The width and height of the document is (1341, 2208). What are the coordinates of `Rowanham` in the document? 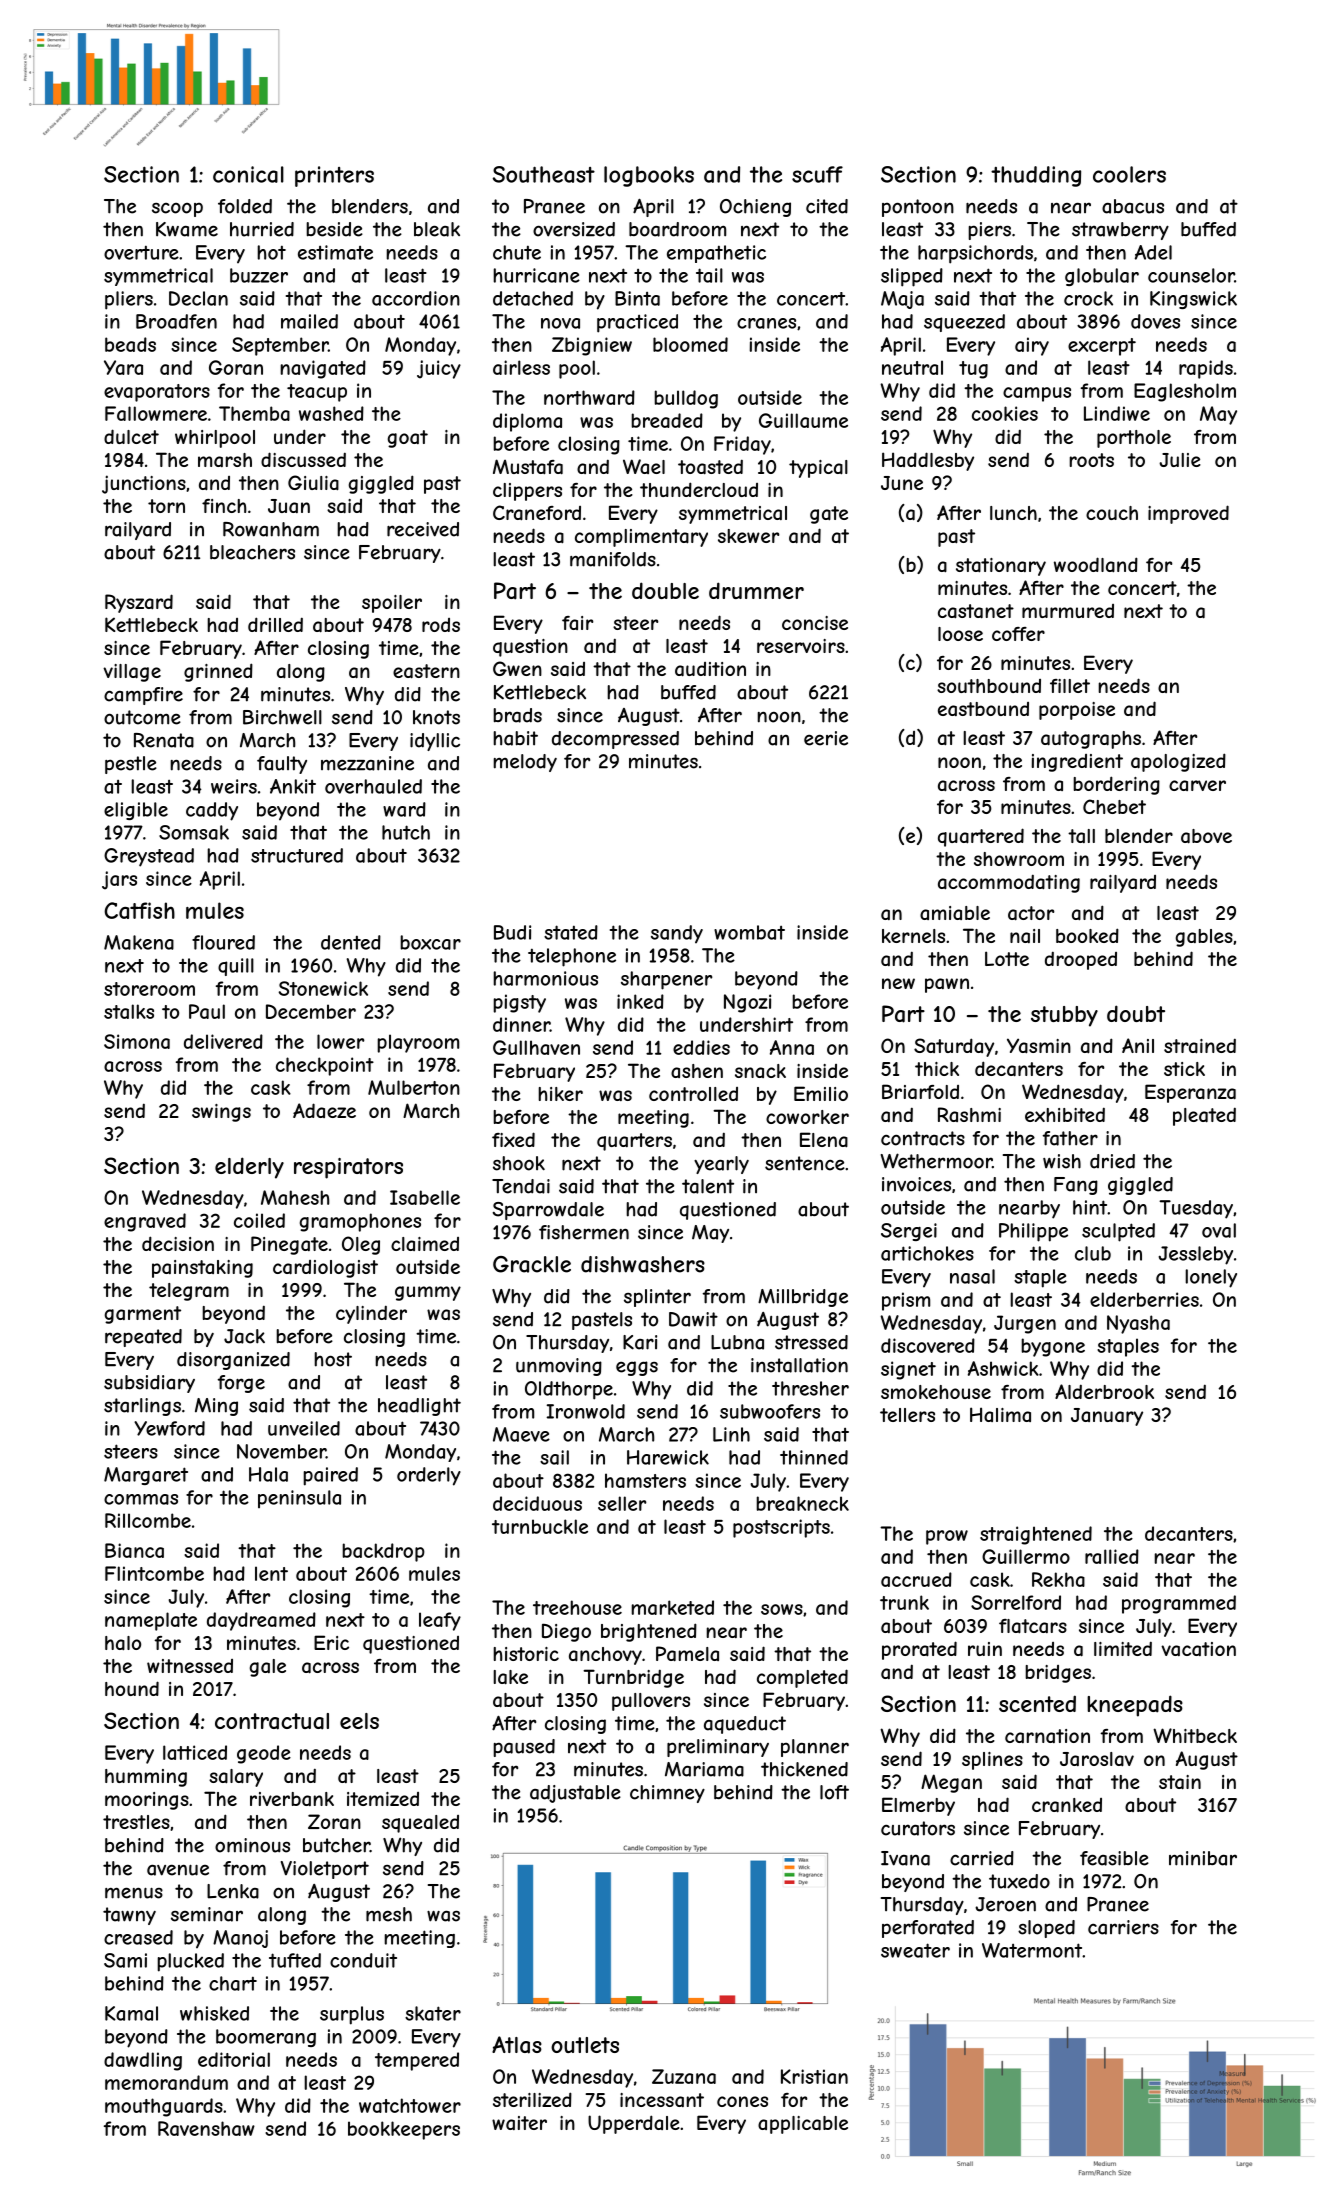 It's located at (271, 529).
